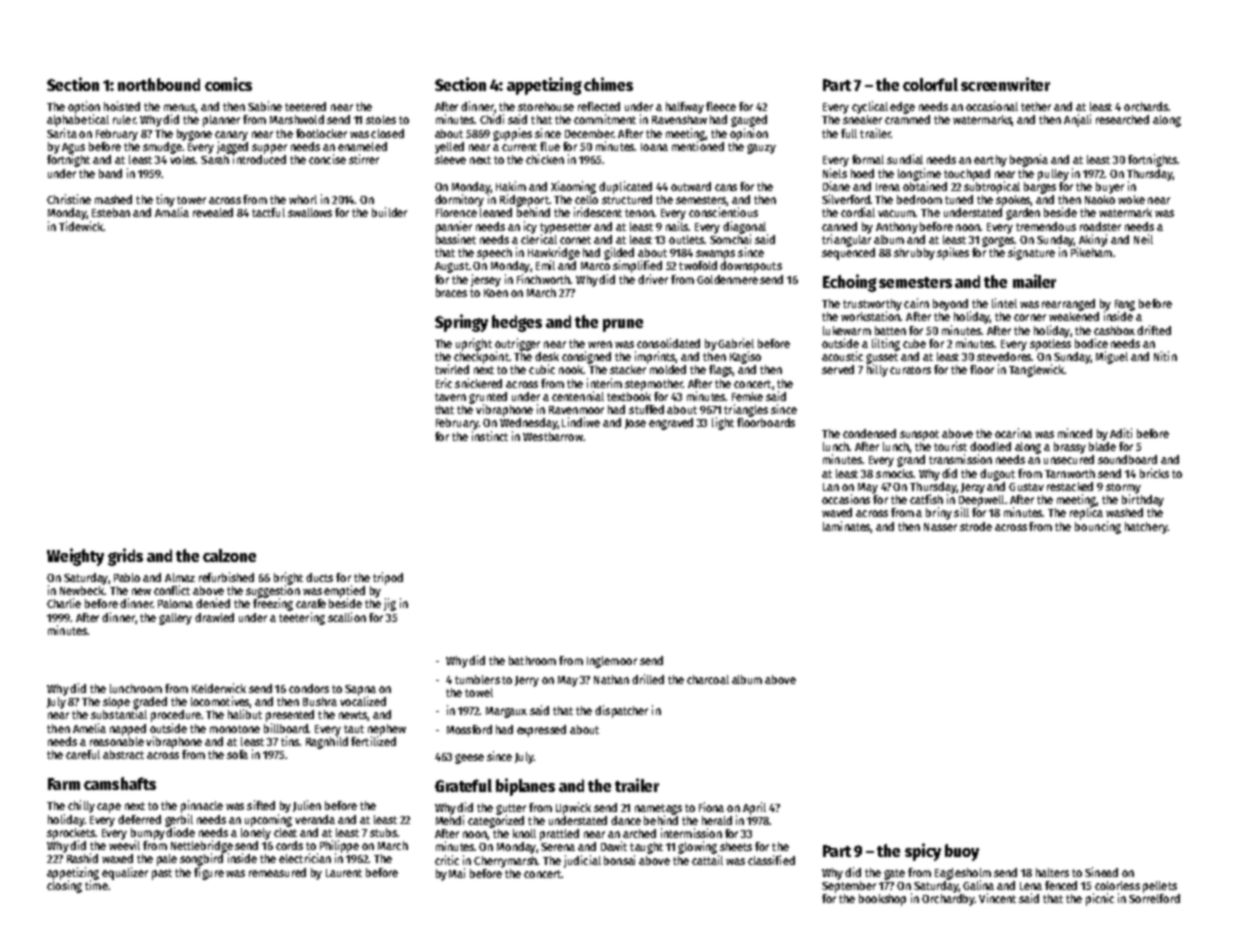 The height and width of the document is (952, 1233). What do you see at coordinates (1127, 459) in the document?
I see `soundboard` at bounding box center [1127, 459].
